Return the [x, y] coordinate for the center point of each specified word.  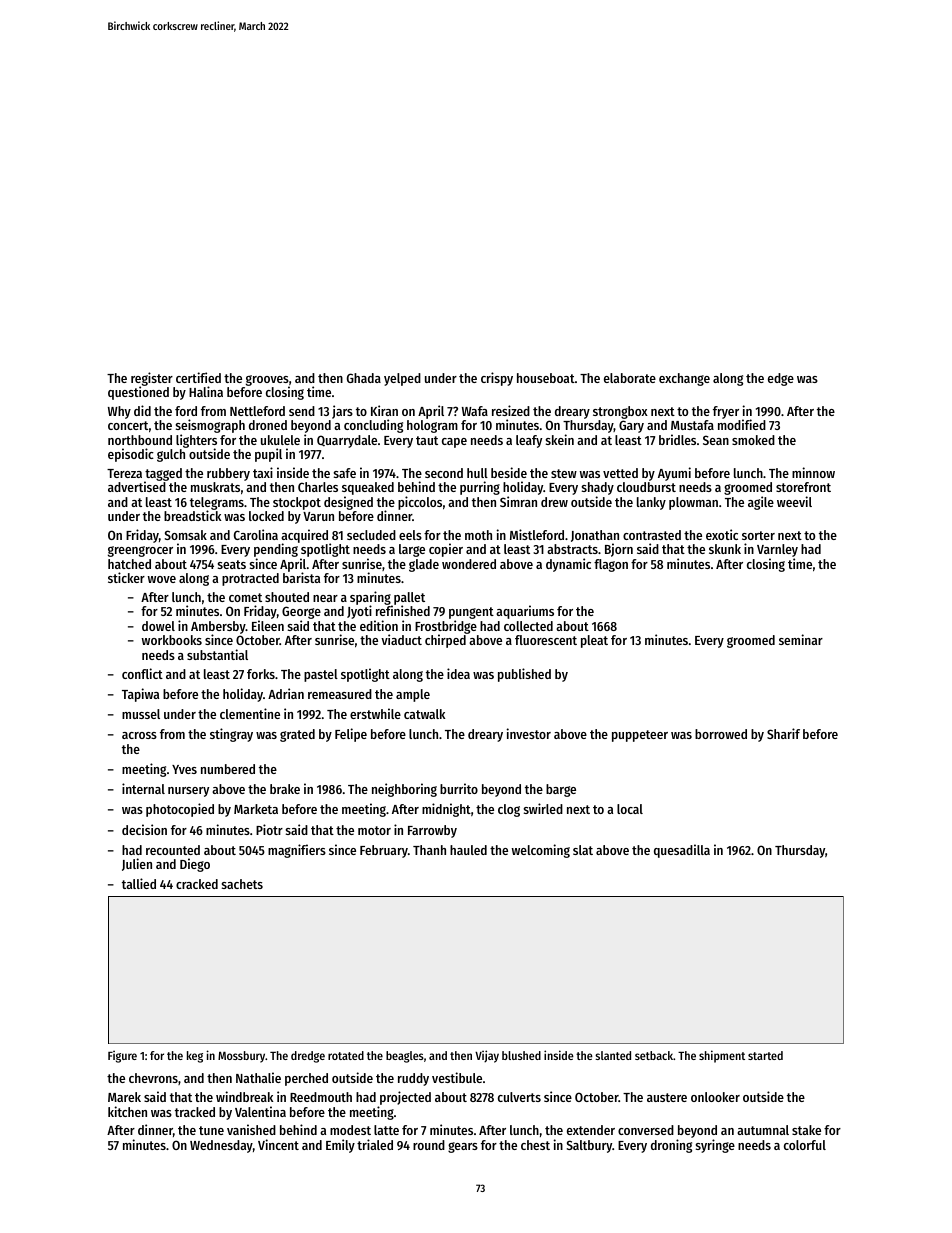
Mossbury [241, 1057]
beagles [405, 1057]
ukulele [280, 440]
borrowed [721, 734]
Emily [340, 1146]
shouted [287, 597]
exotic [722, 534]
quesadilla [682, 851]
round [429, 1145]
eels [410, 535]
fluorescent [546, 640]
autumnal [763, 1130]
